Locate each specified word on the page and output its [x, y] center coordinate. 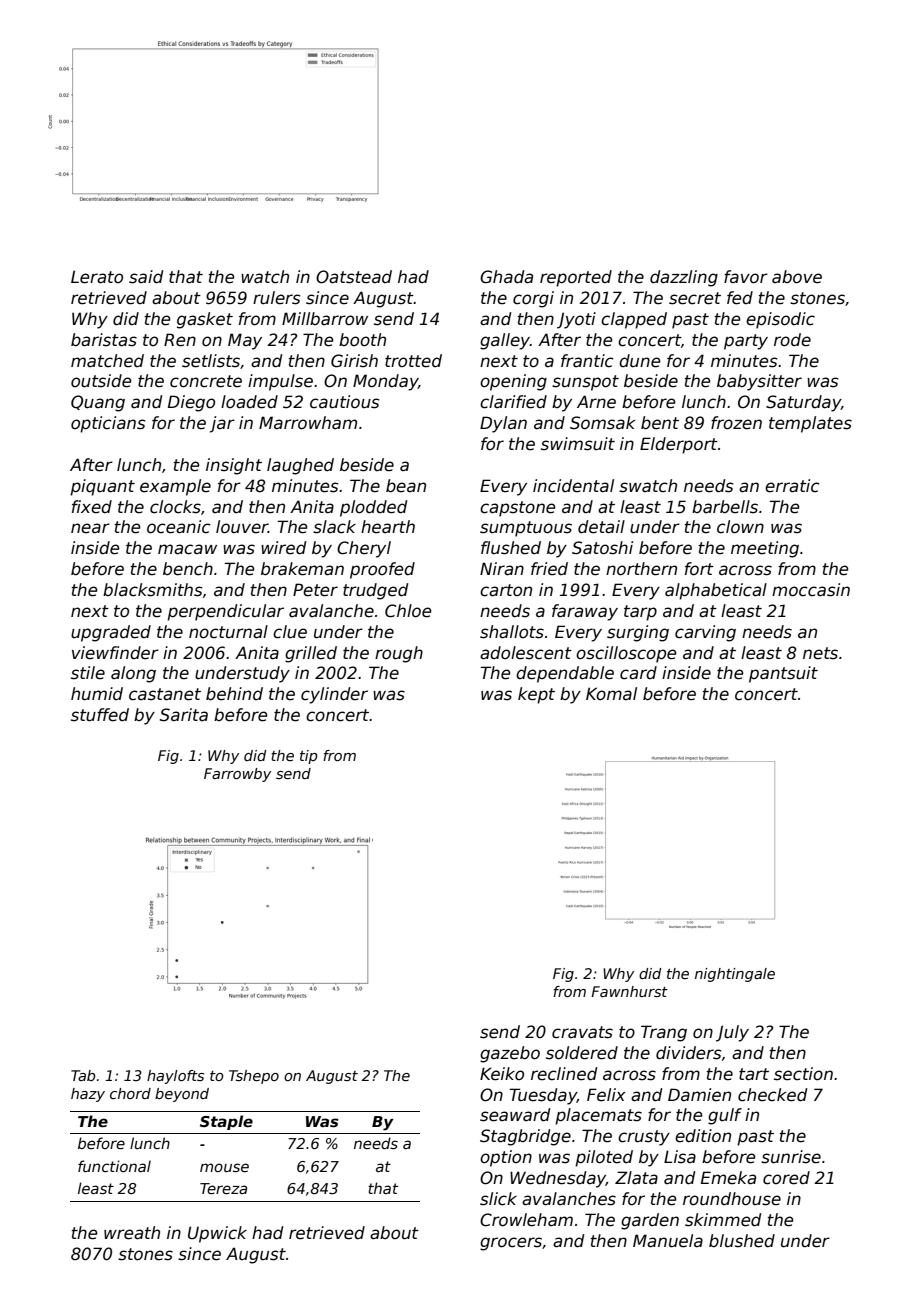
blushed [742, 1241]
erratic [792, 486]
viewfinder [115, 653]
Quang [98, 403]
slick [498, 1199]
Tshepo [254, 1077]
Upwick [217, 1234]
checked [772, 1095]
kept [536, 695]
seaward [515, 1115]
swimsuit [578, 444]
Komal [611, 694]
